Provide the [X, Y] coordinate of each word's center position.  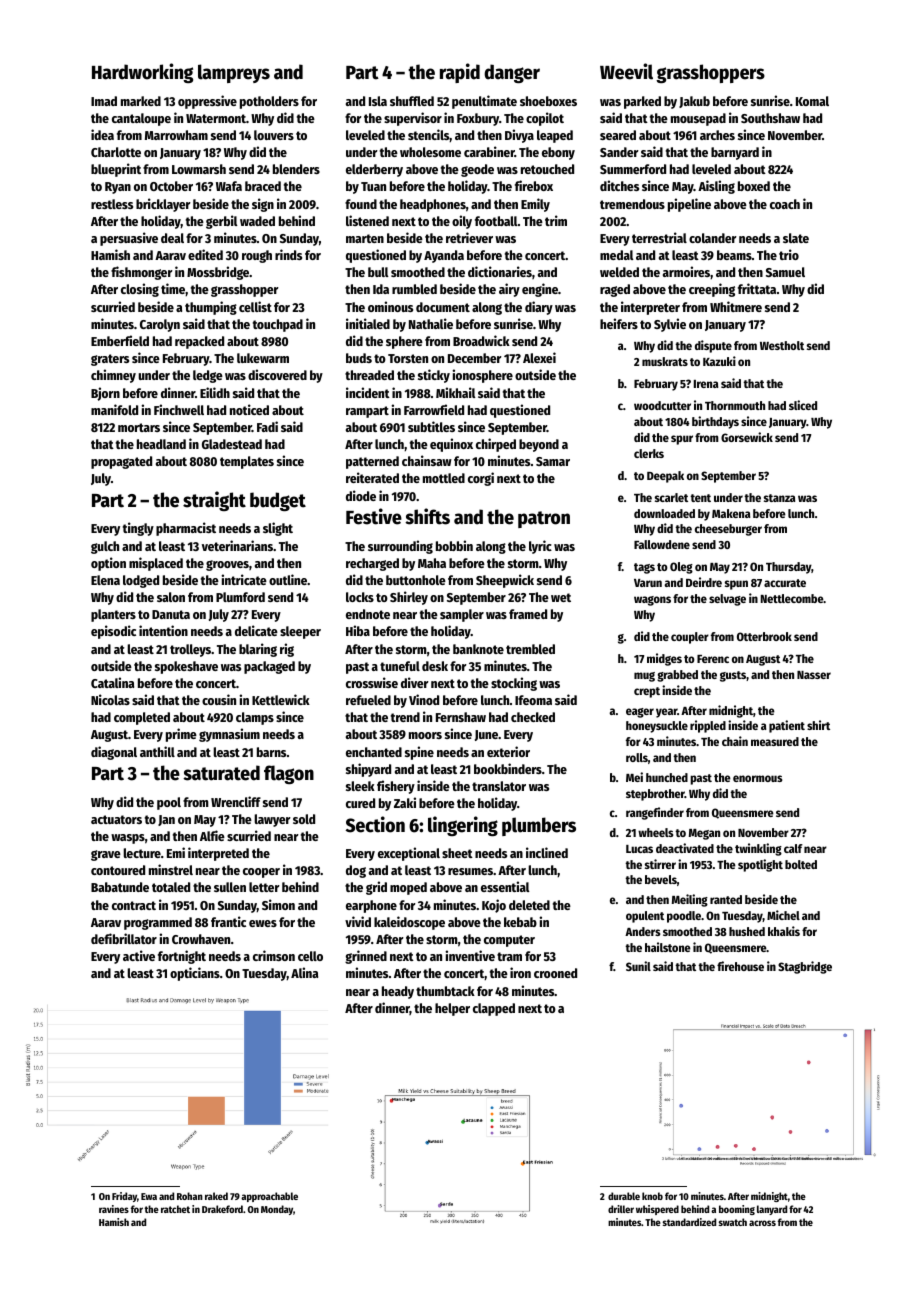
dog [356, 871]
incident [368, 392]
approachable [269, 1197]
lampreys [234, 73]
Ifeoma [533, 700]
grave [106, 855]
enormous [758, 778]
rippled [708, 726]
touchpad [278, 325]
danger [512, 73]
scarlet [671, 497]
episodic [113, 632]
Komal [812, 101]
